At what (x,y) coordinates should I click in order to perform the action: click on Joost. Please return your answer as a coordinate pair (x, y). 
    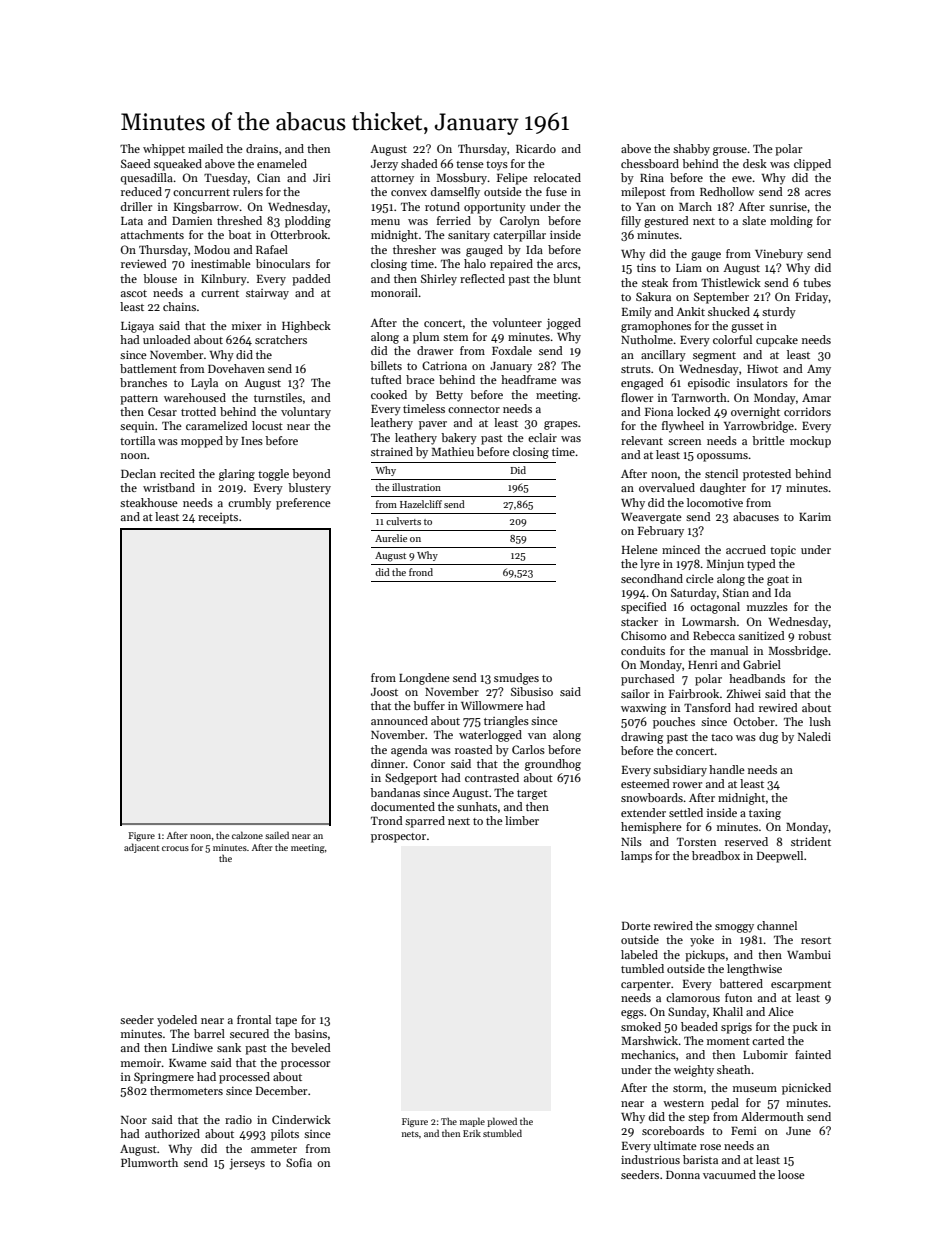
    Looking at the image, I should click on (384, 692).
